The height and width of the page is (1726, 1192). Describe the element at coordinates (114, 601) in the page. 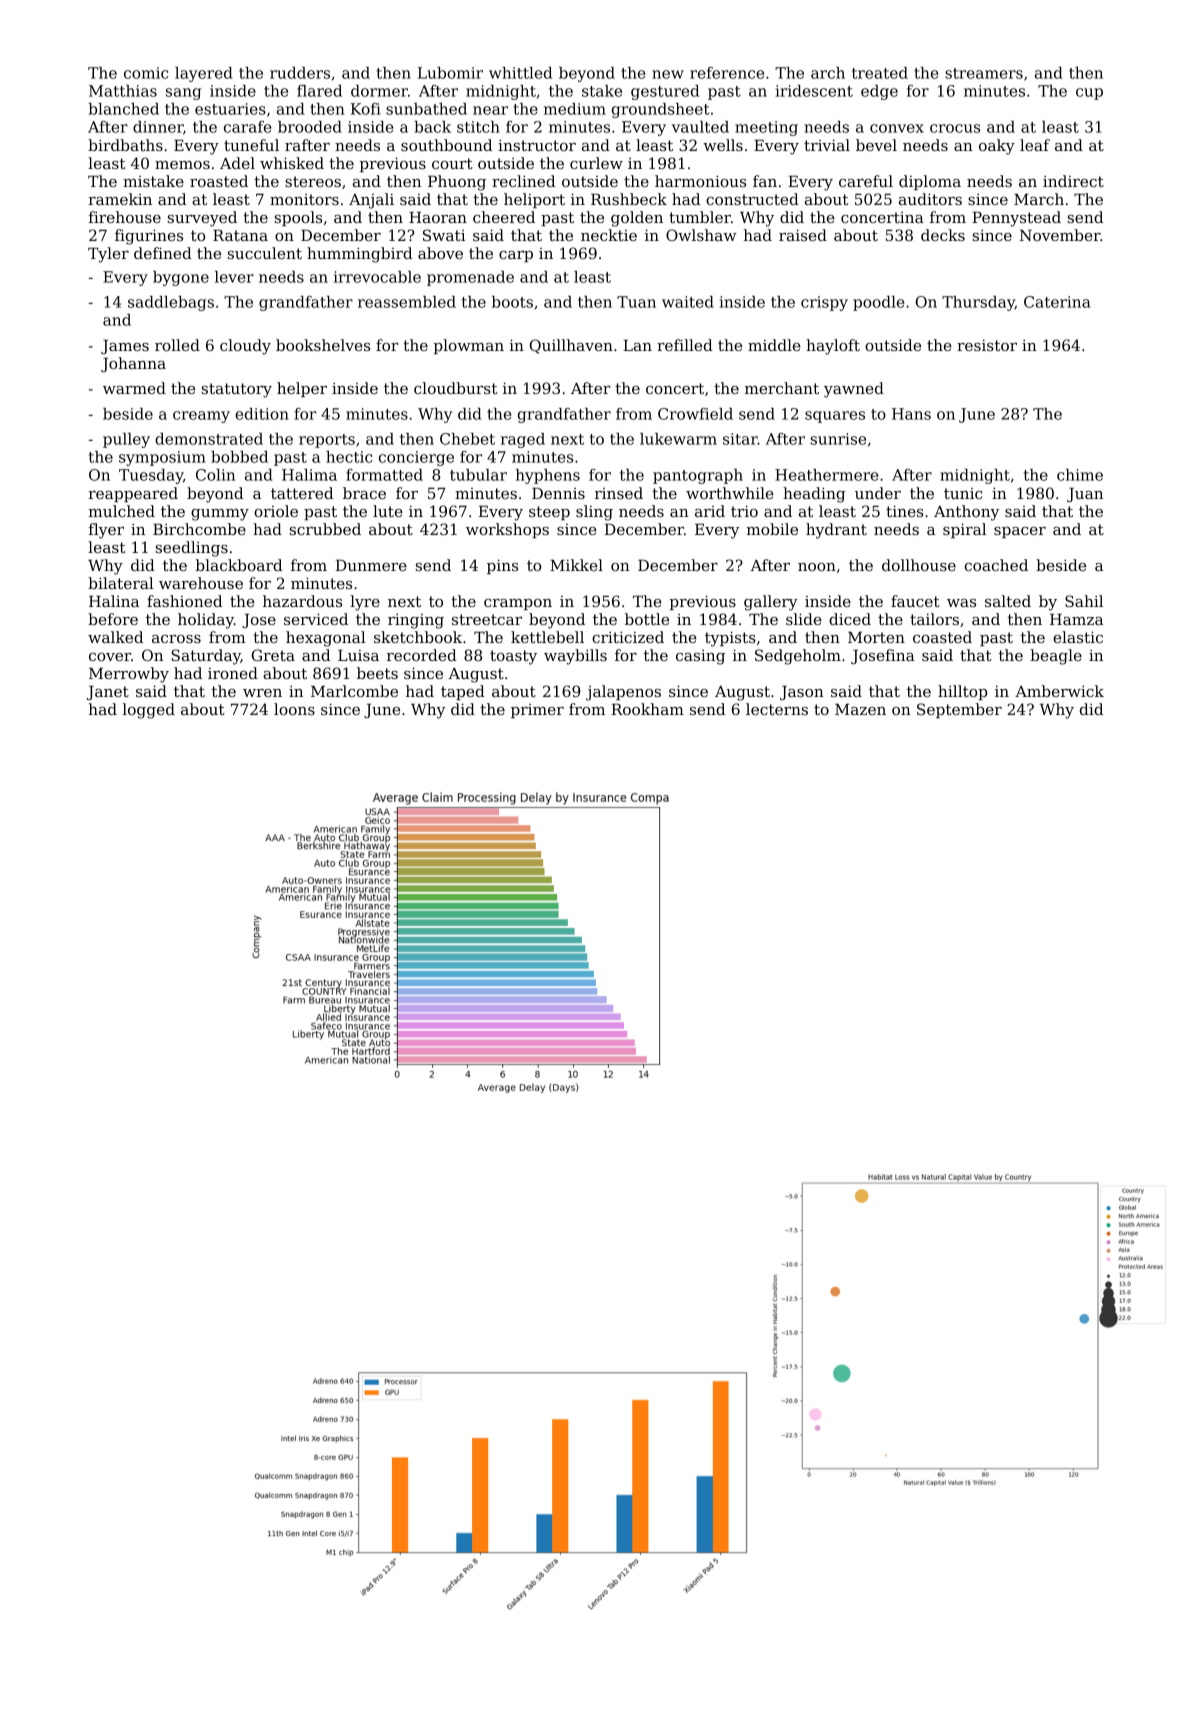

I see `Halina` at that location.
